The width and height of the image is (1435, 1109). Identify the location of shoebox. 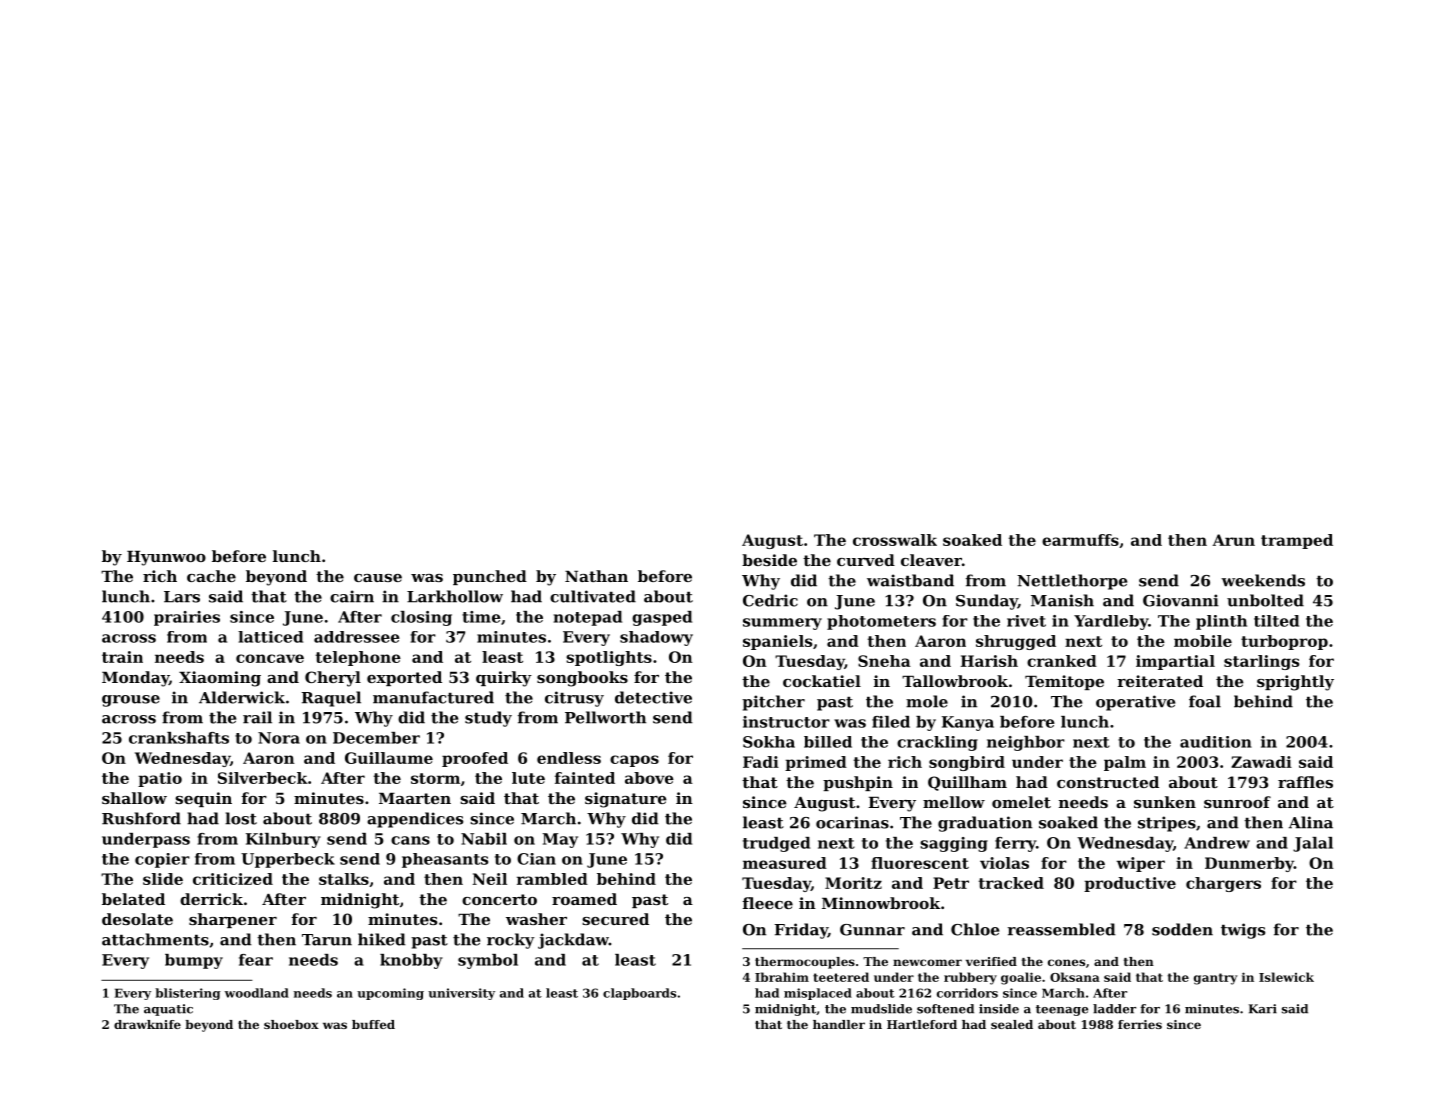
(291, 1024).
